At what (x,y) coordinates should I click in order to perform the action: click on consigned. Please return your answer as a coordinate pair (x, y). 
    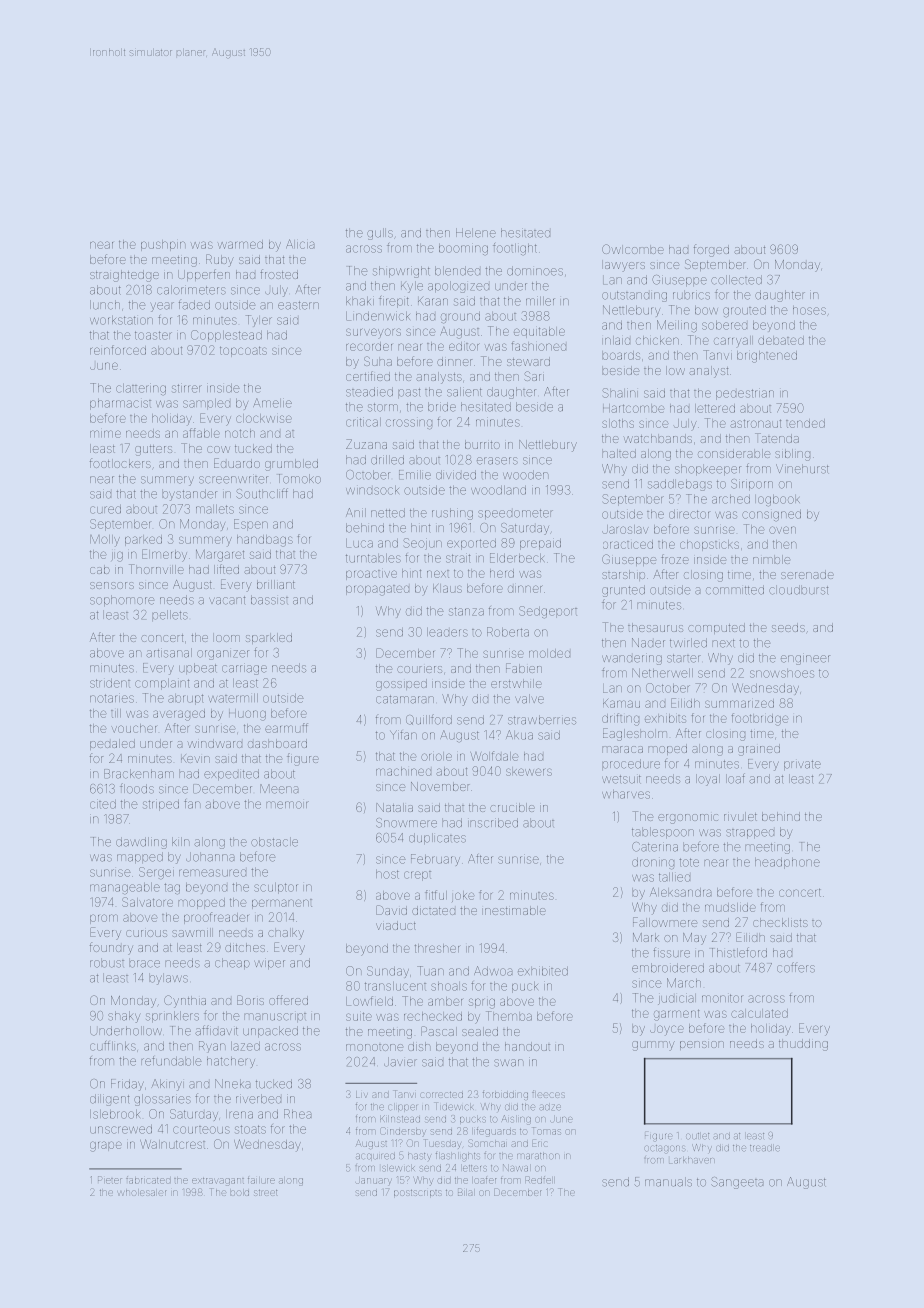
    Looking at the image, I should click on (771, 515).
